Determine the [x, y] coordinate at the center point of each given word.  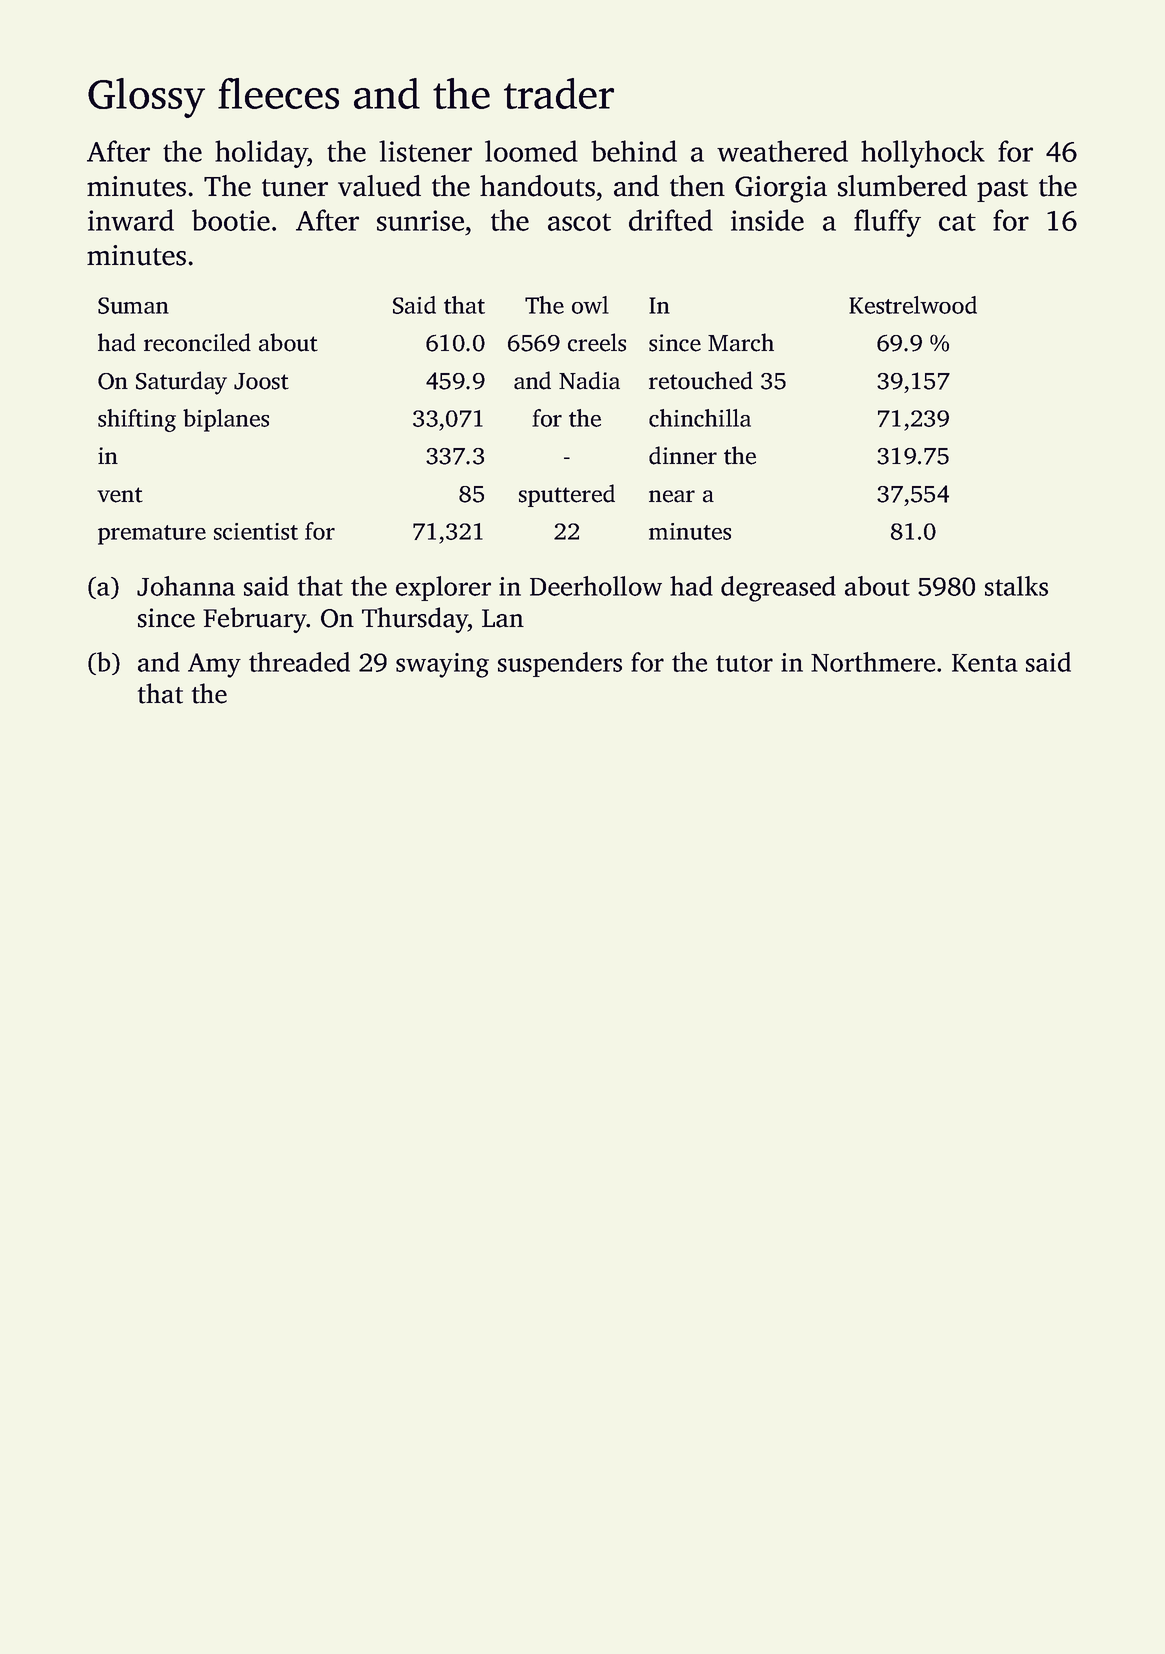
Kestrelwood [913, 305]
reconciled [197, 342]
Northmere [873, 662]
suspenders [560, 664]
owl [590, 305]
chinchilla [700, 418]
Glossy [146, 98]
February [255, 620]
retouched [701, 380]
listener [425, 151]
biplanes [226, 420]
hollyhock [923, 154]
